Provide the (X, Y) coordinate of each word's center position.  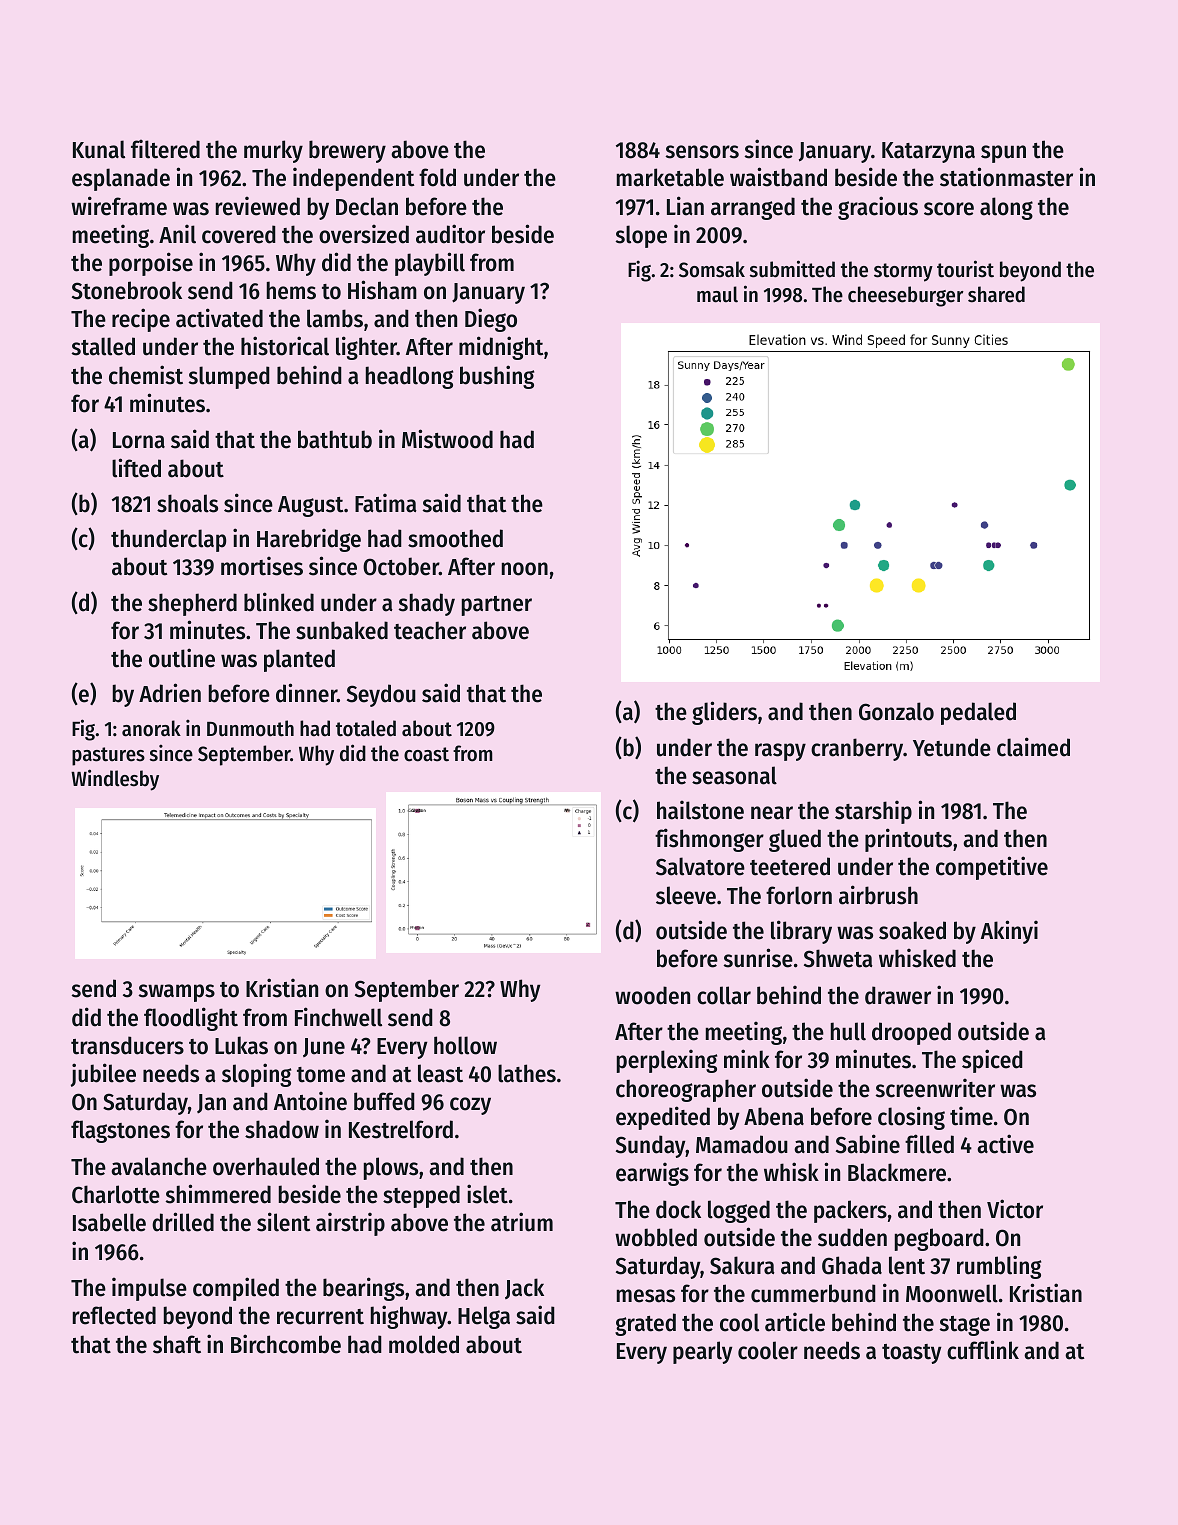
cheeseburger (906, 296)
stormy (903, 272)
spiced (992, 1061)
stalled (103, 346)
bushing (497, 377)
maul (717, 294)
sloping (256, 1075)
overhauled (266, 1166)
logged (739, 1211)
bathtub (335, 439)
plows (391, 1168)
